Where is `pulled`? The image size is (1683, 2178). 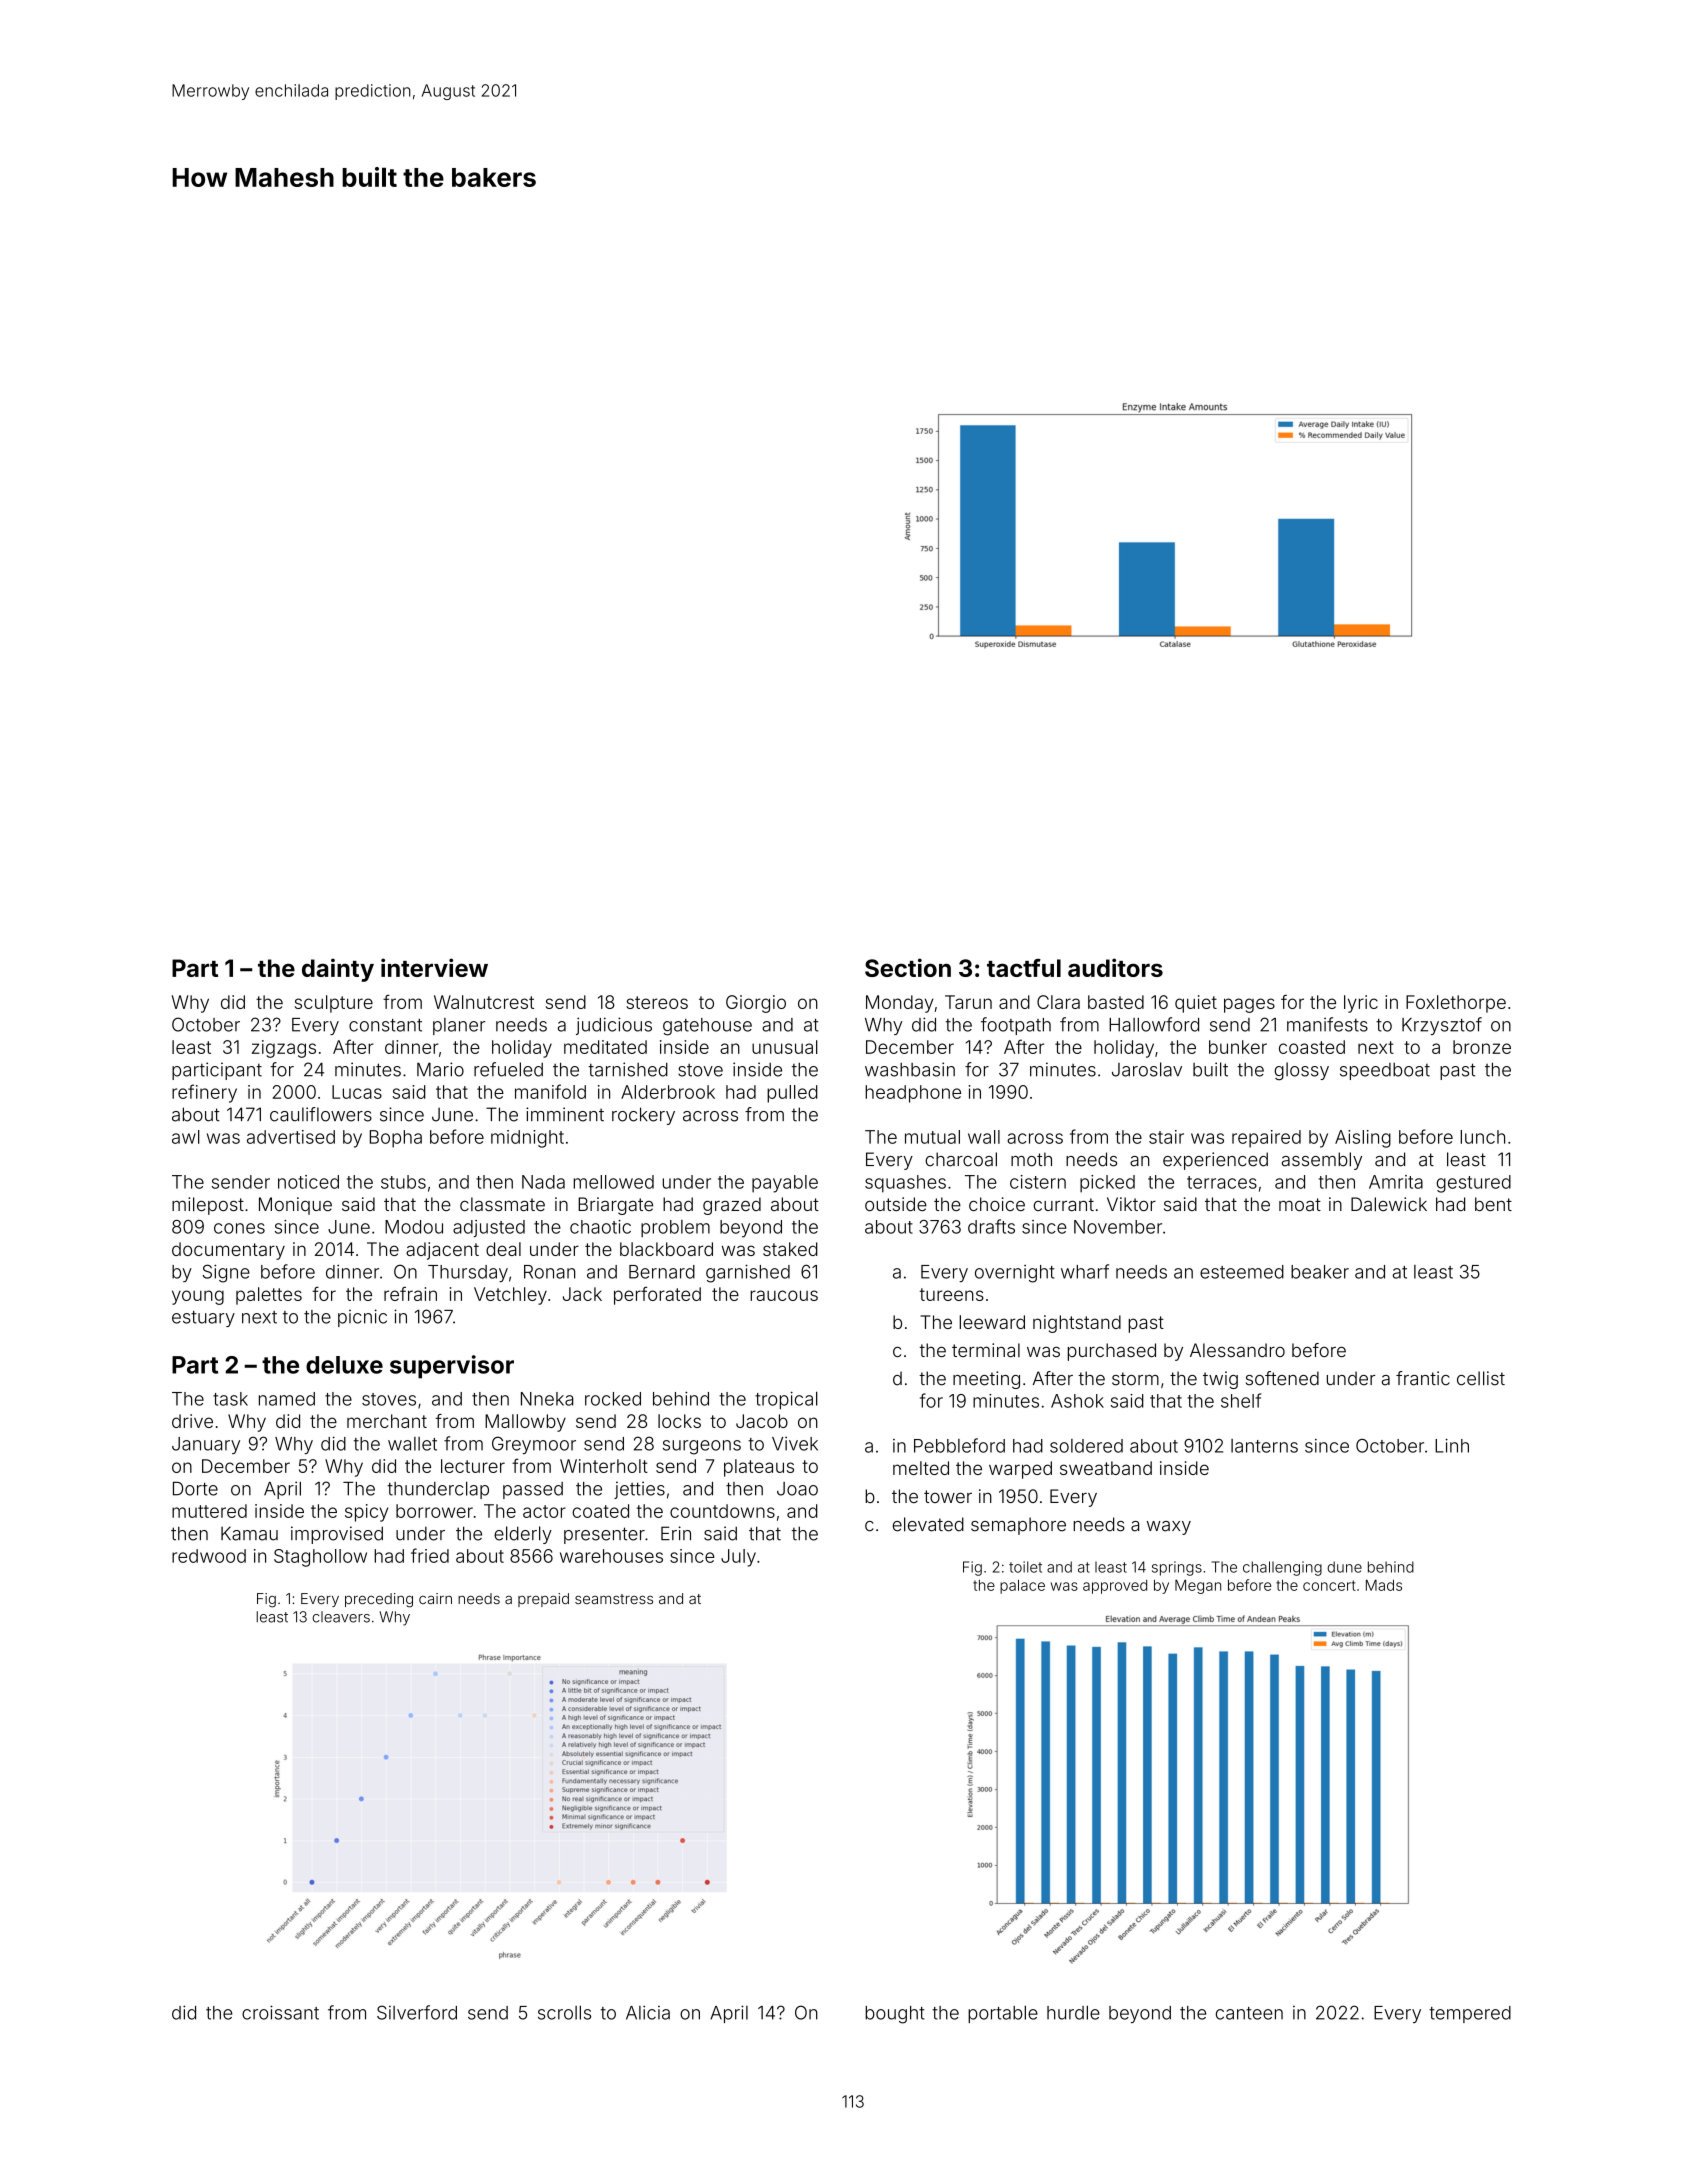
pulled is located at coordinates (792, 1094).
